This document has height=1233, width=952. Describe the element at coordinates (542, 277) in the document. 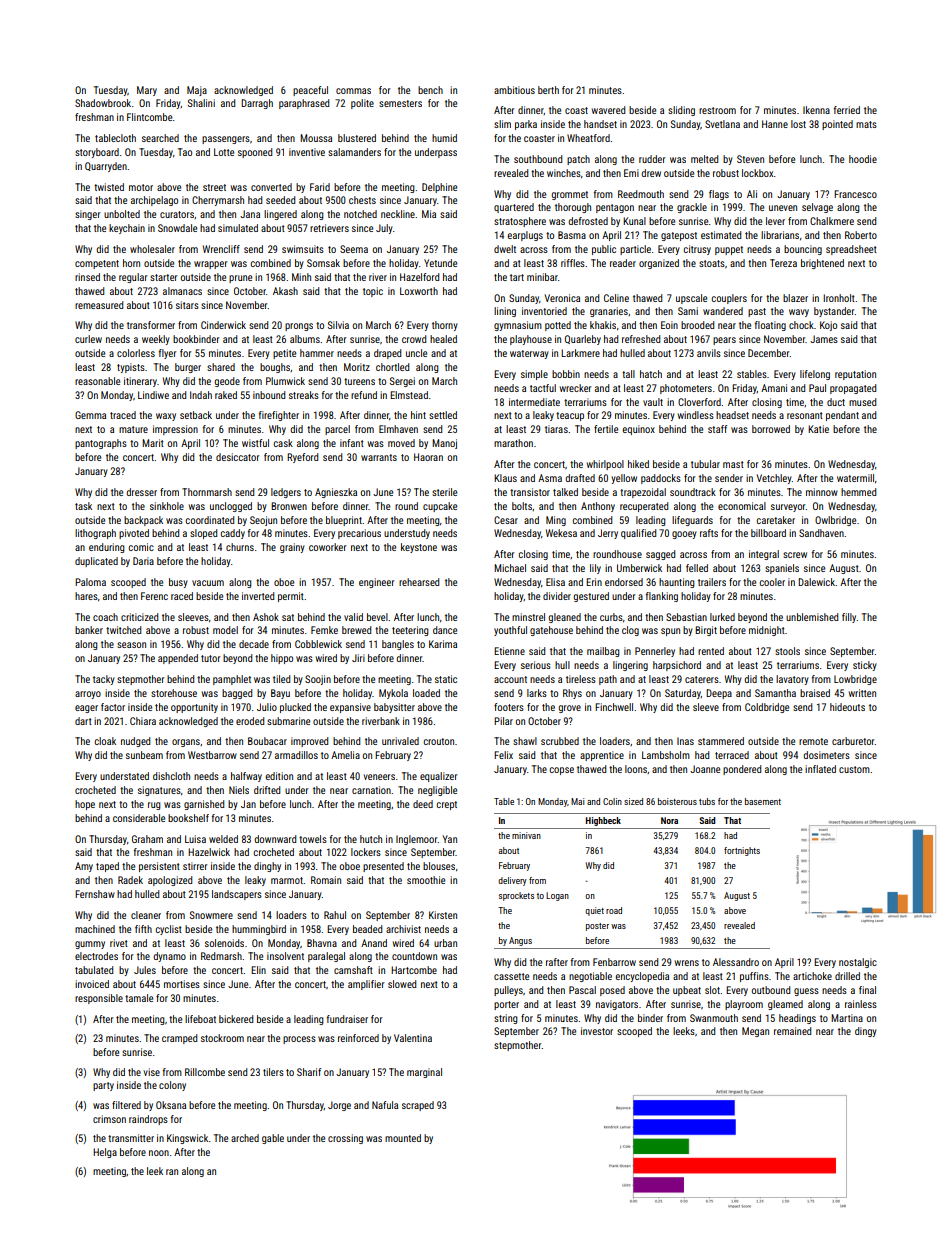

I see `minibar` at that location.
